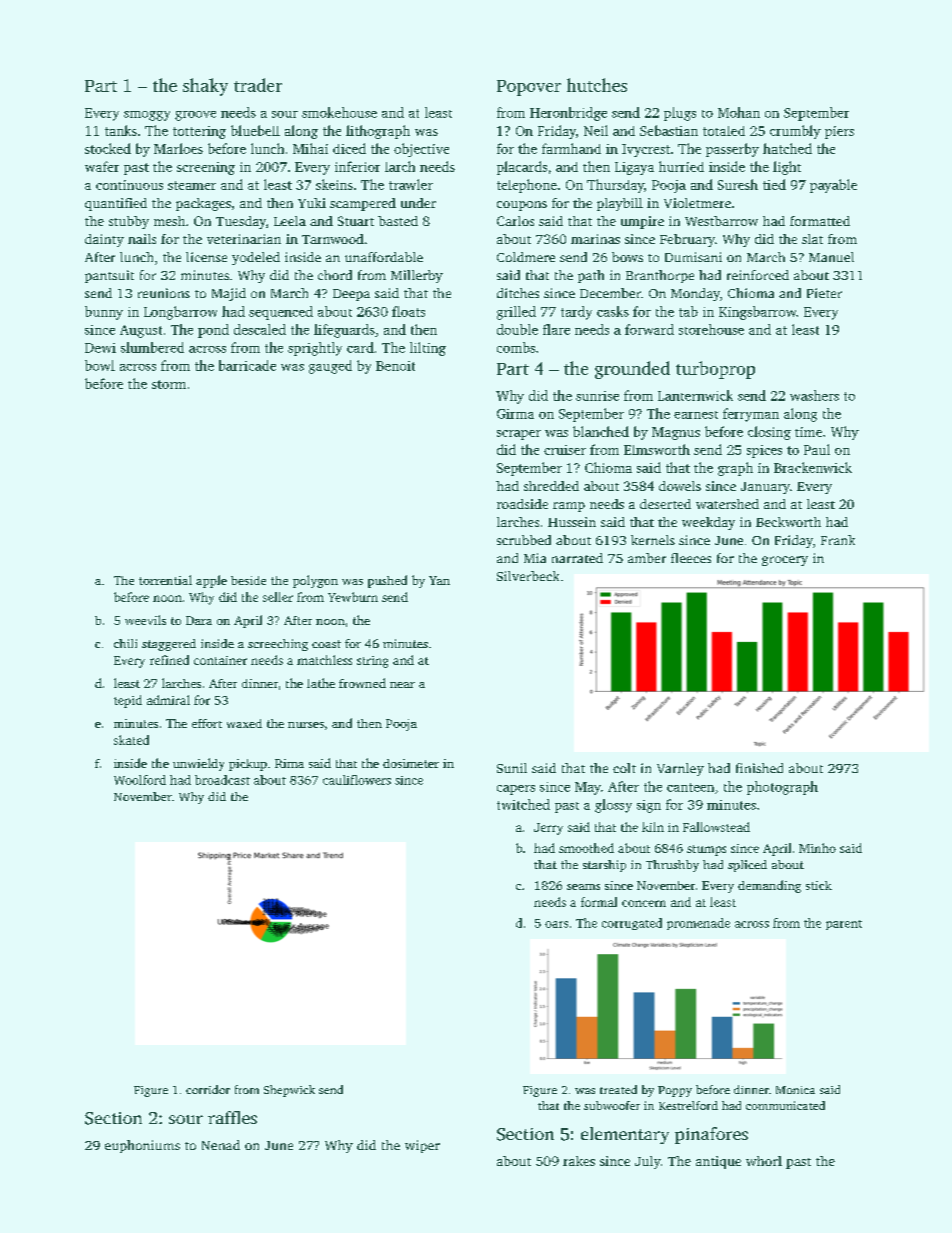  I want to click on colt, so click(624, 768).
